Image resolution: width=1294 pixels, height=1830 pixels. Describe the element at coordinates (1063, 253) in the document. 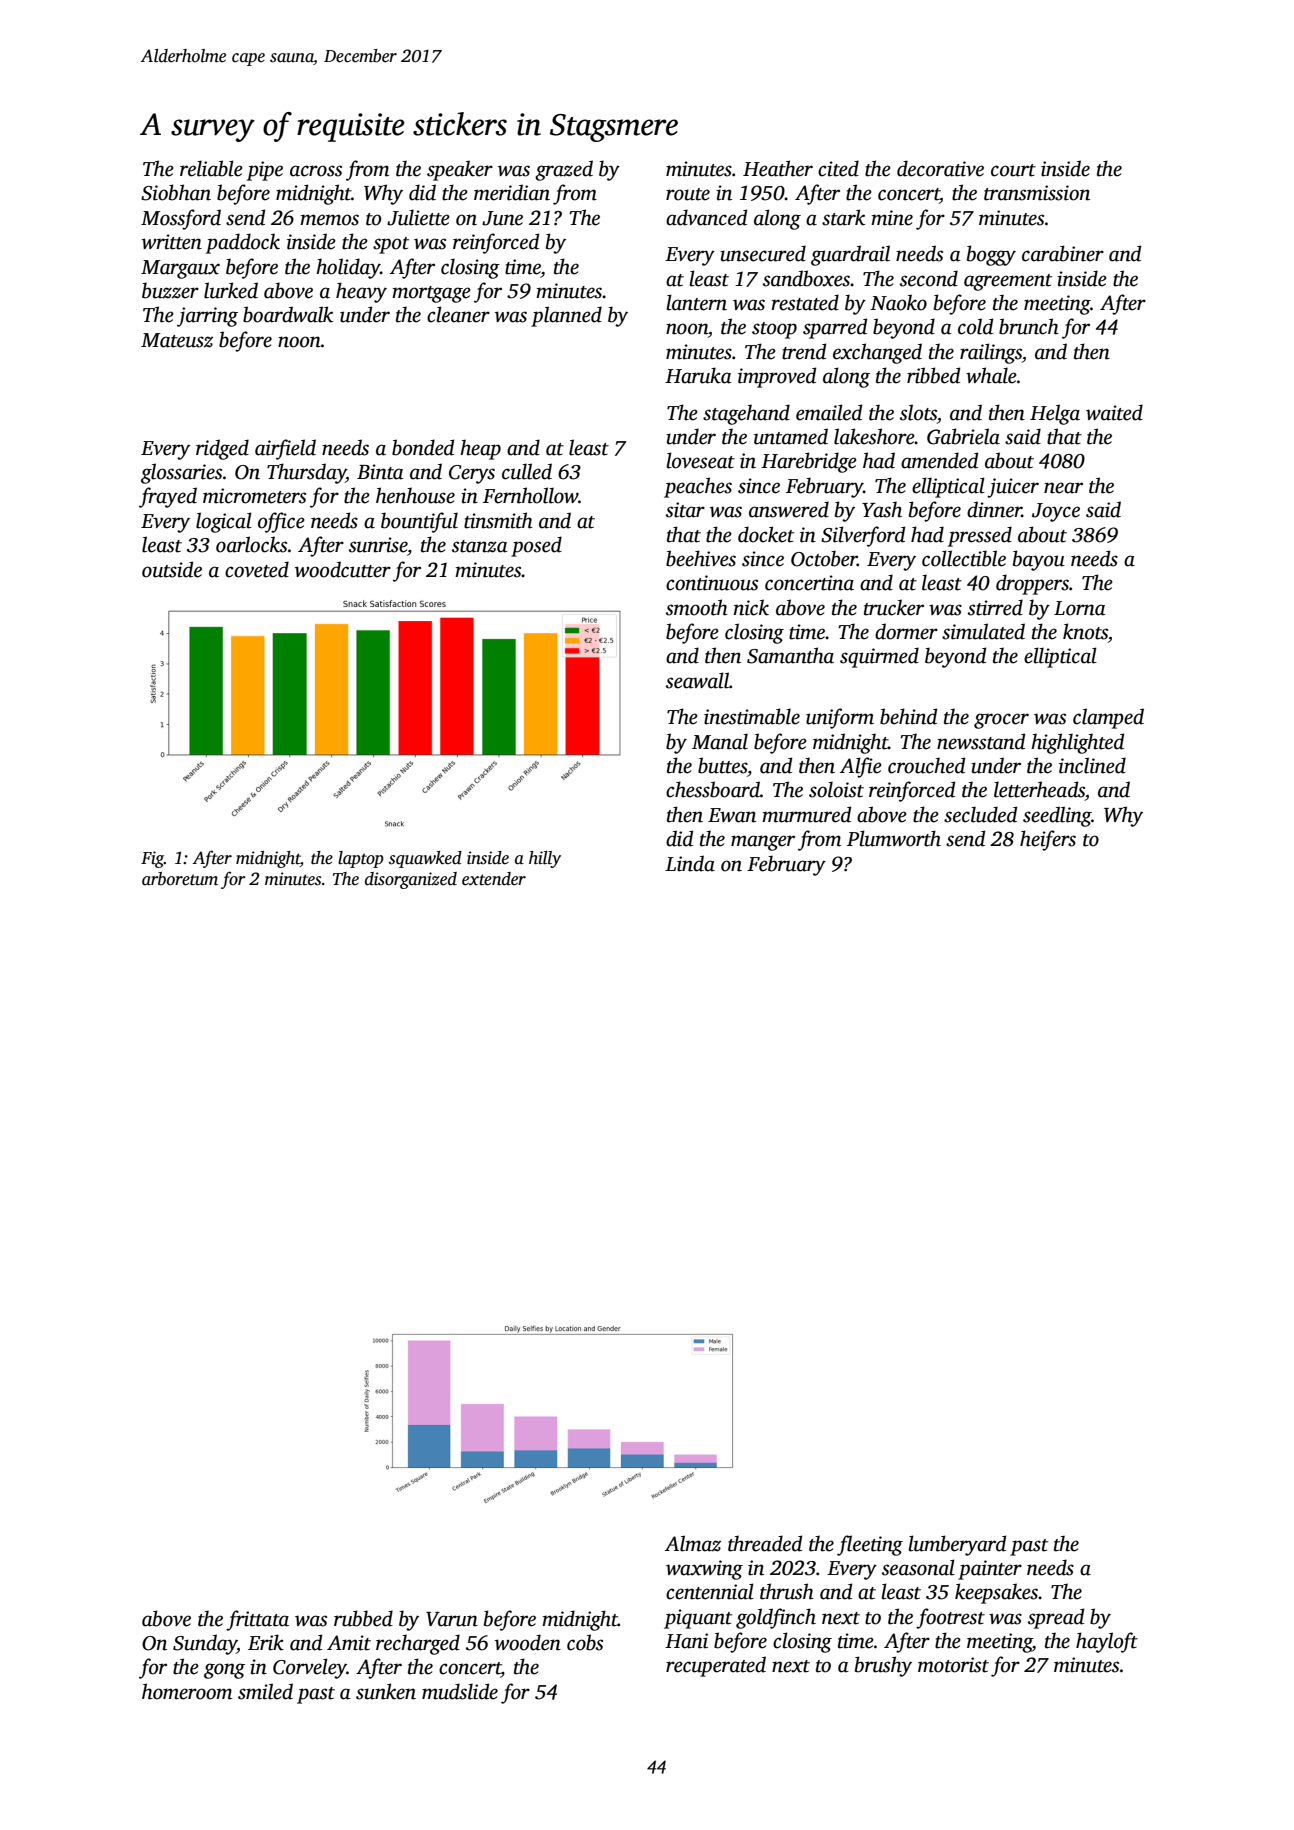

I see `carabiner` at that location.
